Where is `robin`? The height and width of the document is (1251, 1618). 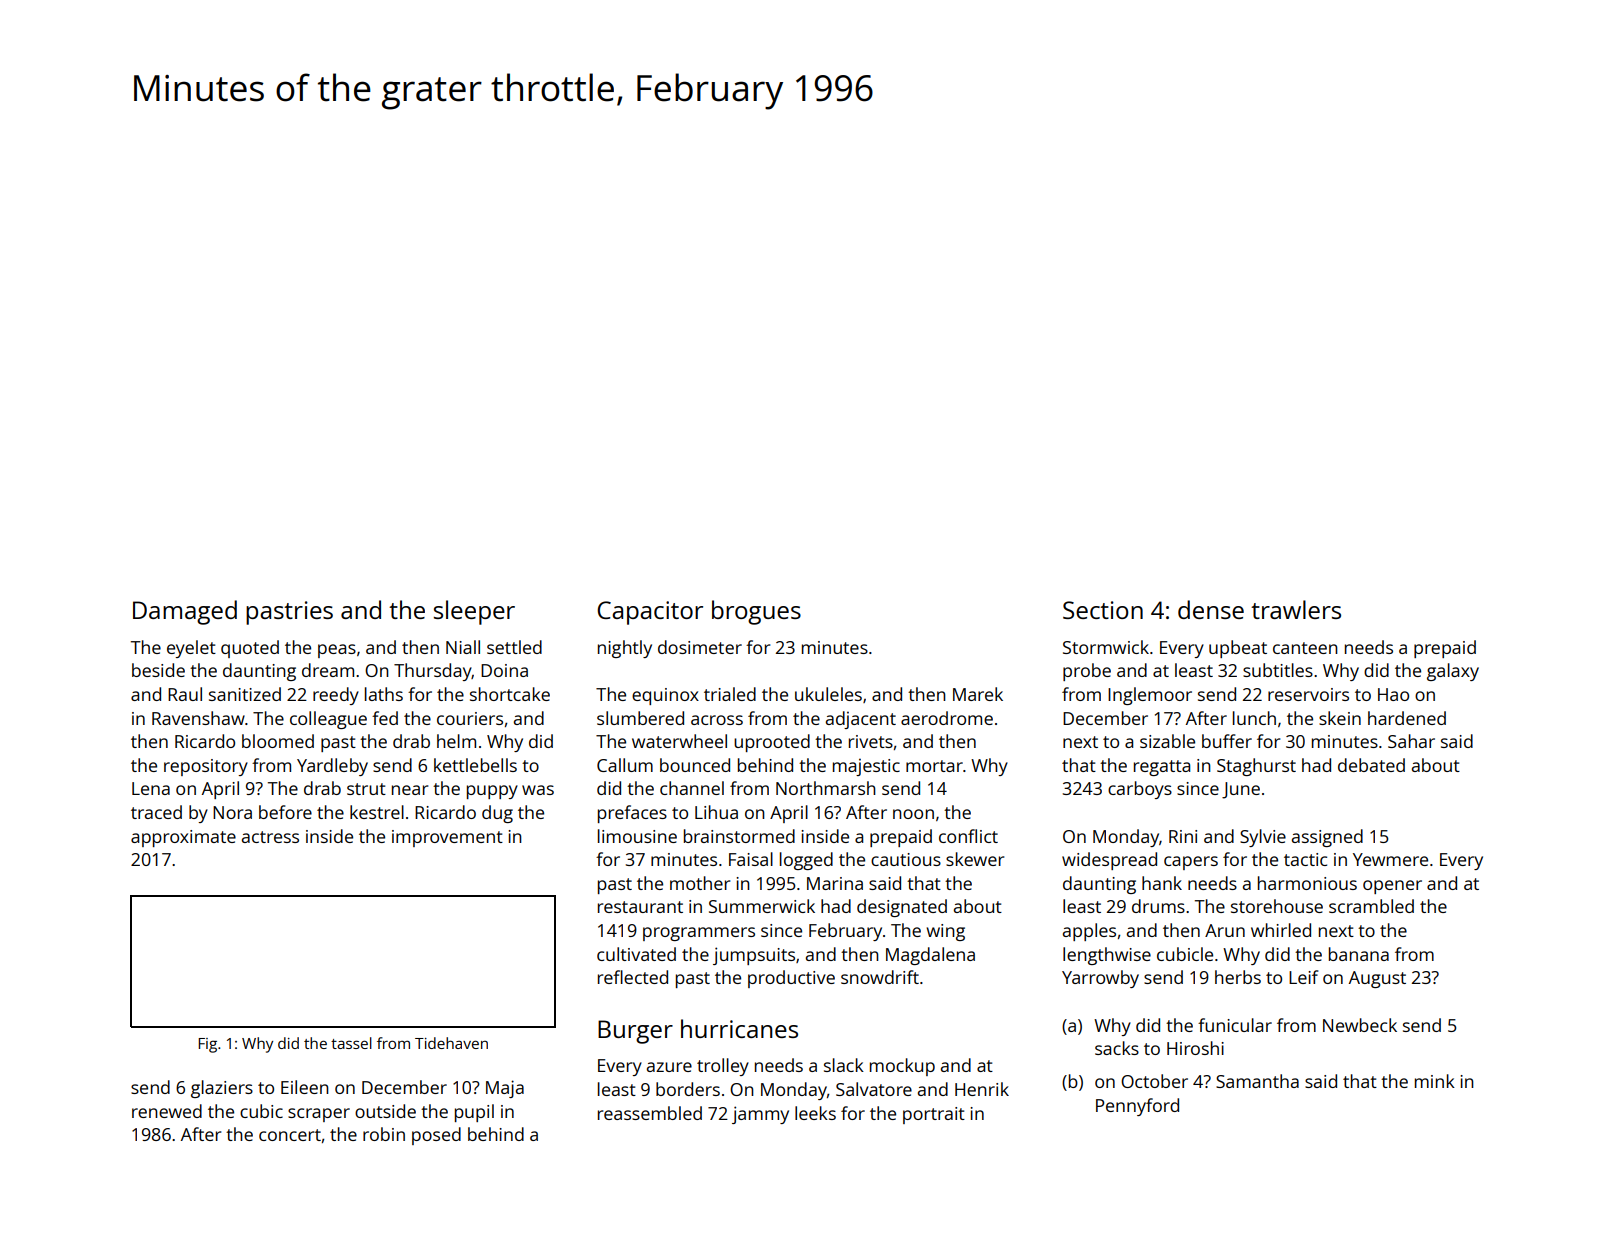
robin is located at coordinates (384, 1134).
